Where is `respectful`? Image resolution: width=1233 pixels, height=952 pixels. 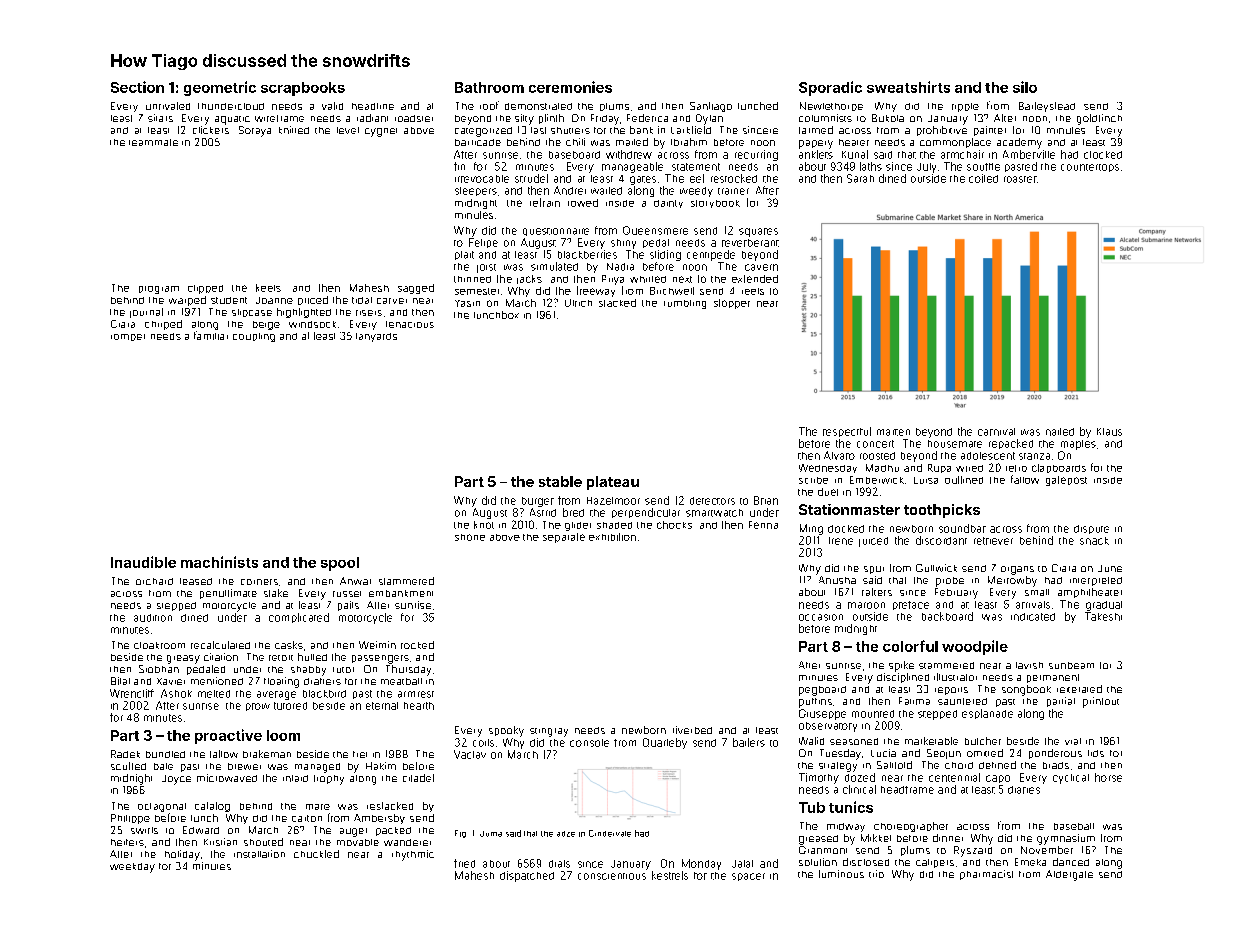
respectful is located at coordinates (847, 432).
